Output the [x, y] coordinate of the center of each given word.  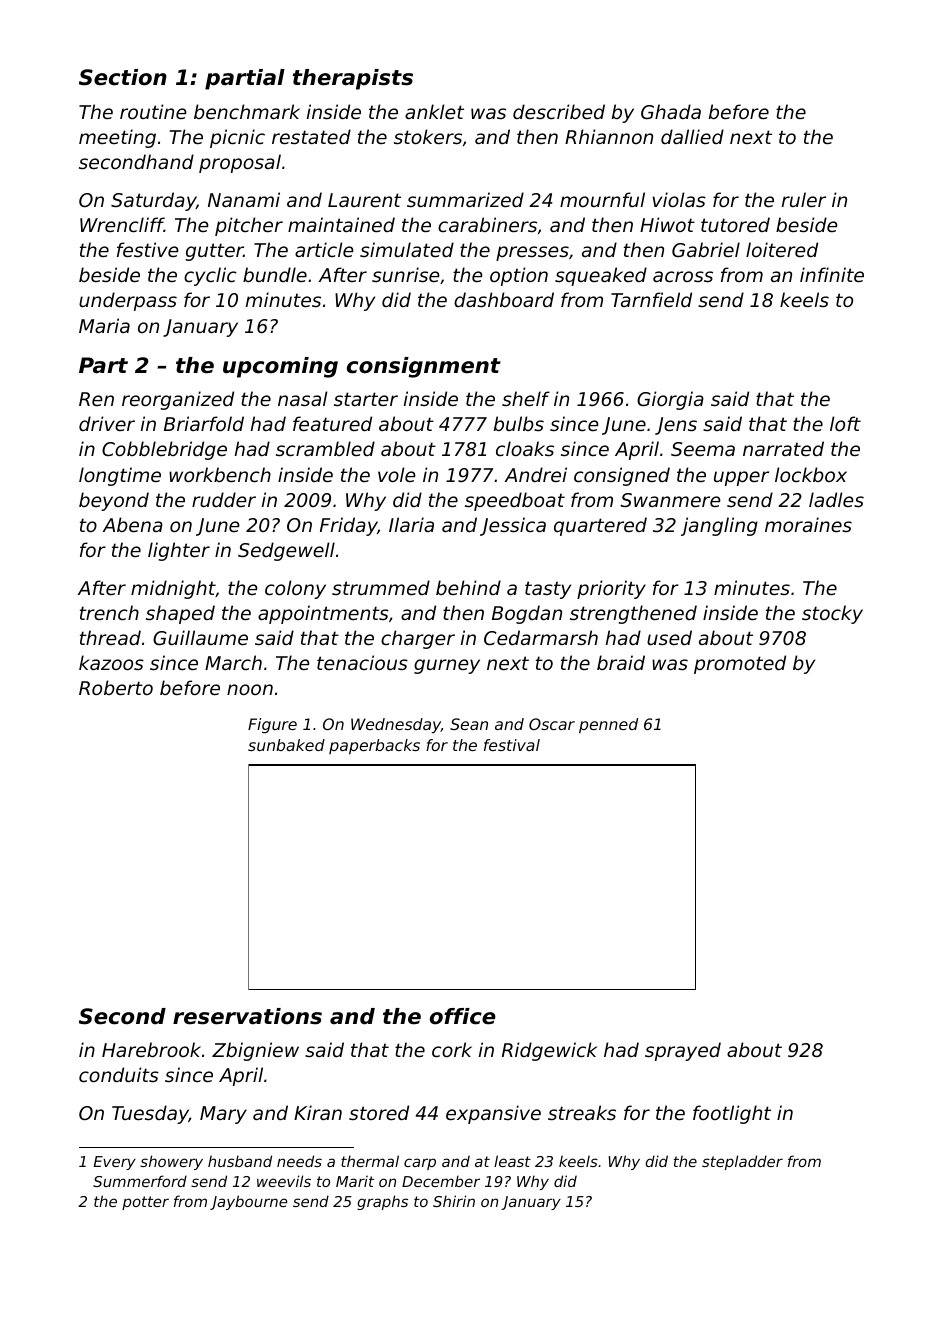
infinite [832, 274]
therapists [353, 79]
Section [123, 77]
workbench [220, 474]
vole [397, 474]
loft [845, 423]
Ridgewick [549, 1051]
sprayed [683, 1051]
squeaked [601, 276]
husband [240, 1161]
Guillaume [200, 637]
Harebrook [151, 1049]
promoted [740, 664]
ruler [804, 199]
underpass [128, 301]
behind [468, 587]
